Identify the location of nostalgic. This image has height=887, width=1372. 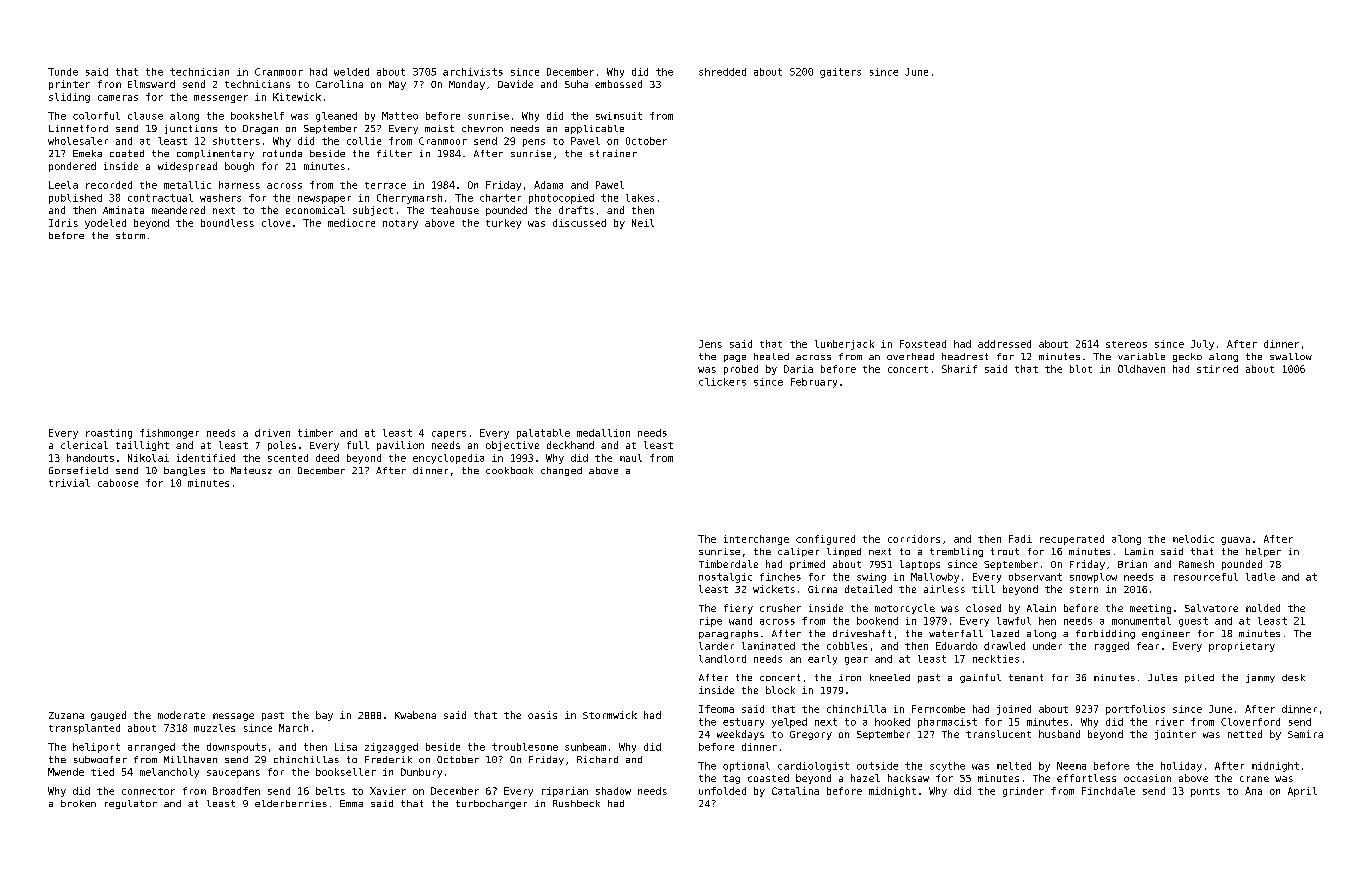
(725, 578).
